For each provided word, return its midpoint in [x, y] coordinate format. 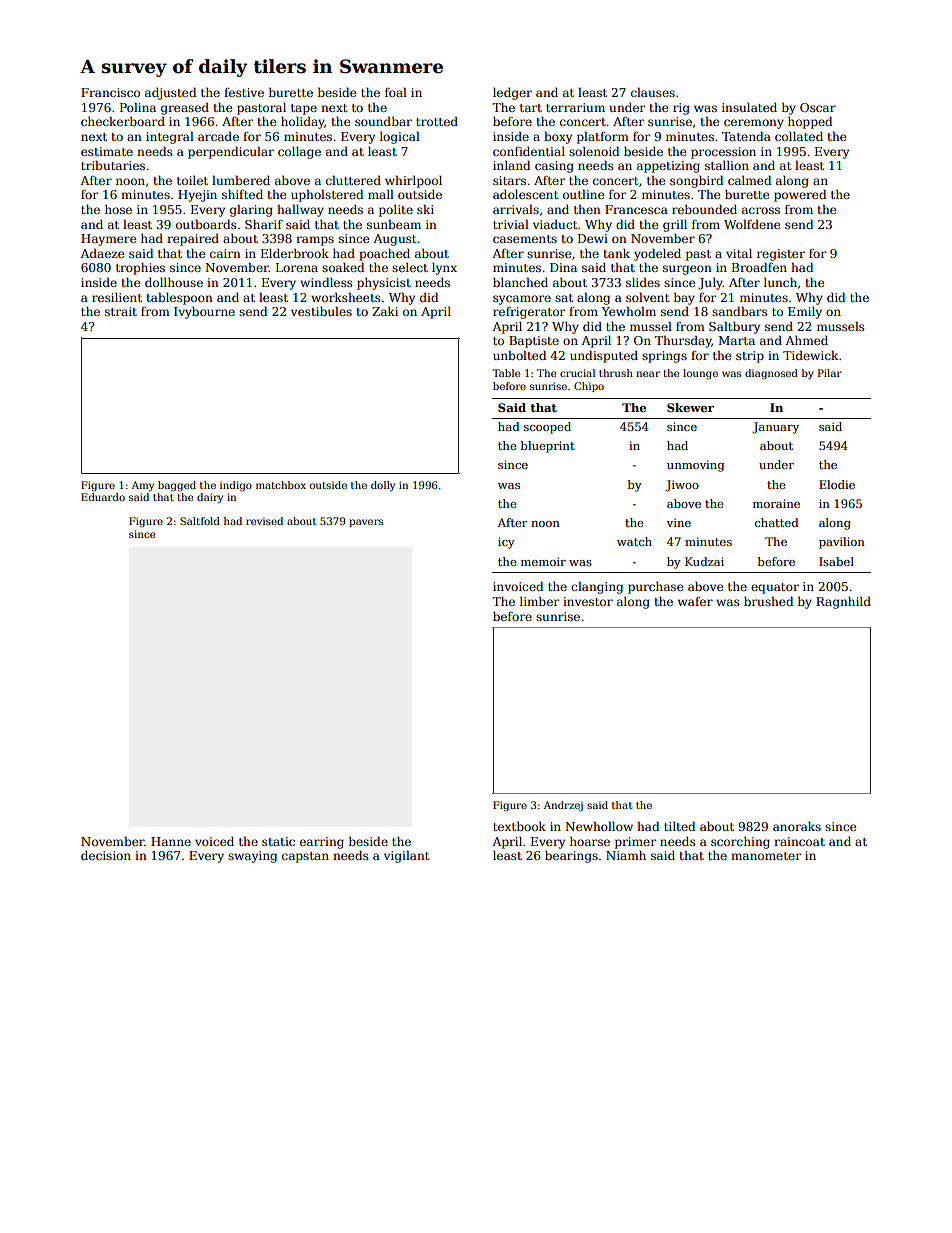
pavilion [842, 543]
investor [588, 601]
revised [264, 521]
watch [634, 541]
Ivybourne [204, 313]
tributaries [113, 165]
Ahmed [806, 340]
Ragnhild [843, 602]
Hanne [171, 841]
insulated [749, 107]
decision [106, 855]
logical [400, 137]
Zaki [385, 311]
